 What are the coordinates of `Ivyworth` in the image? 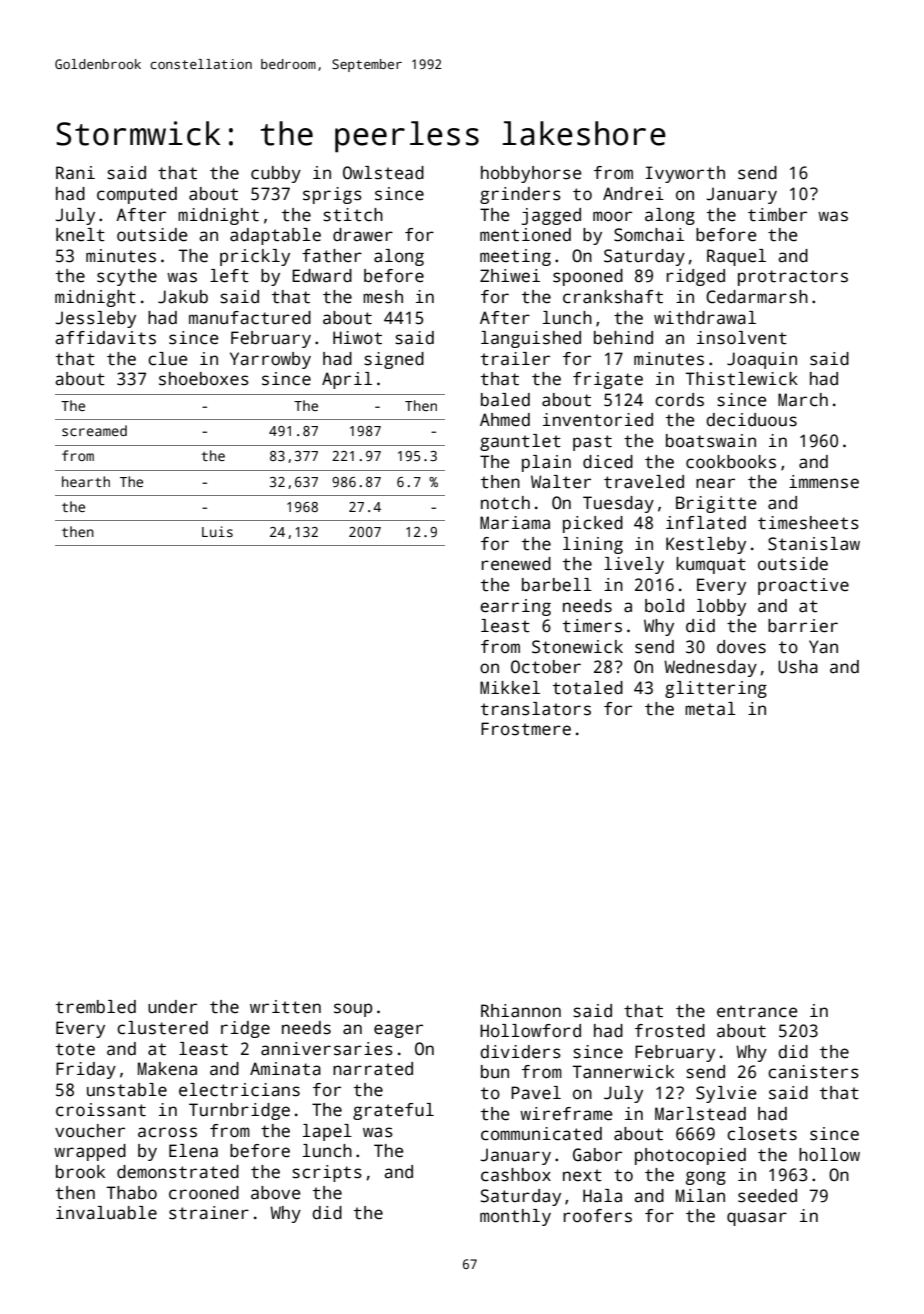 It's located at (685, 174).
